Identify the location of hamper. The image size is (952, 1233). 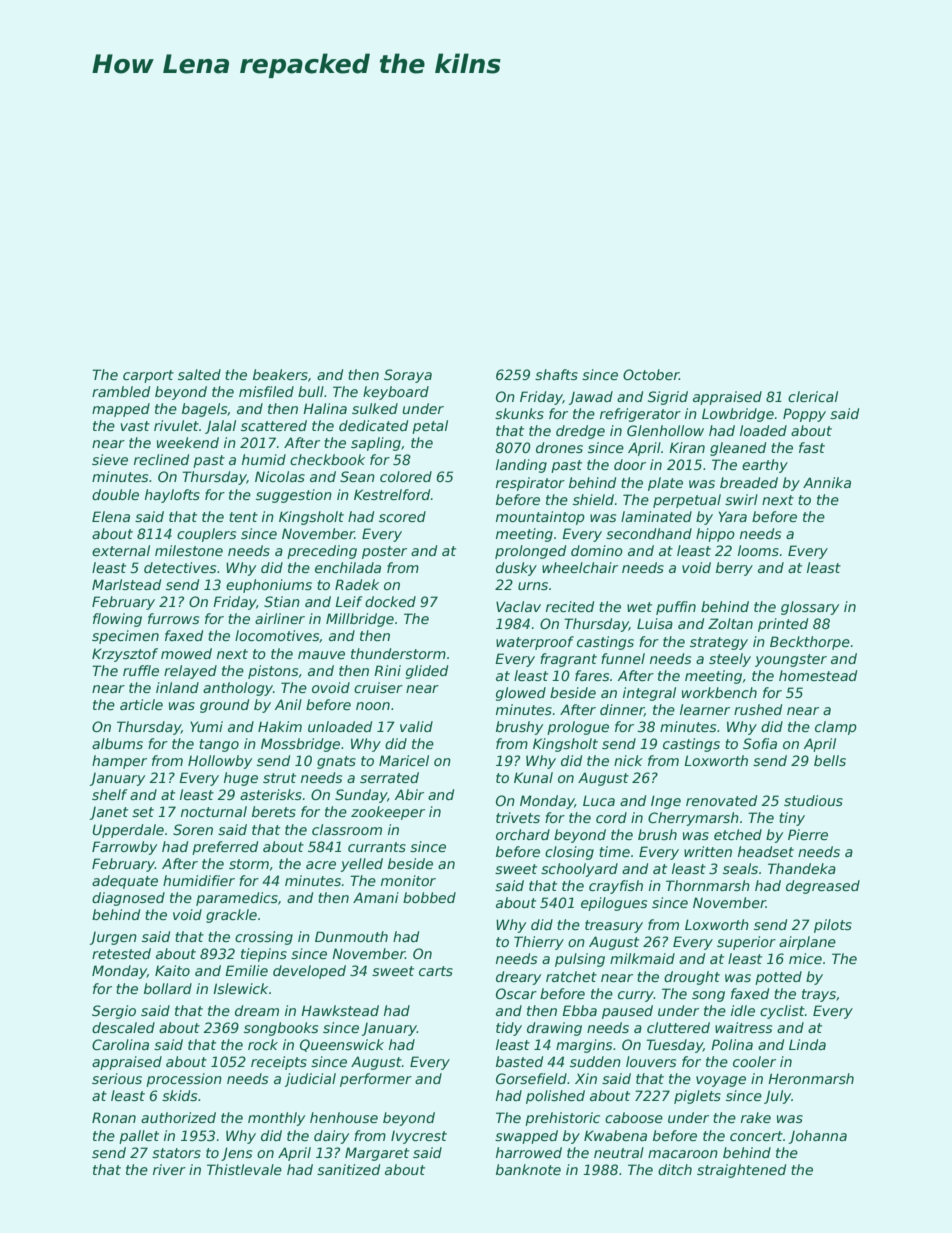
(119, 762).
